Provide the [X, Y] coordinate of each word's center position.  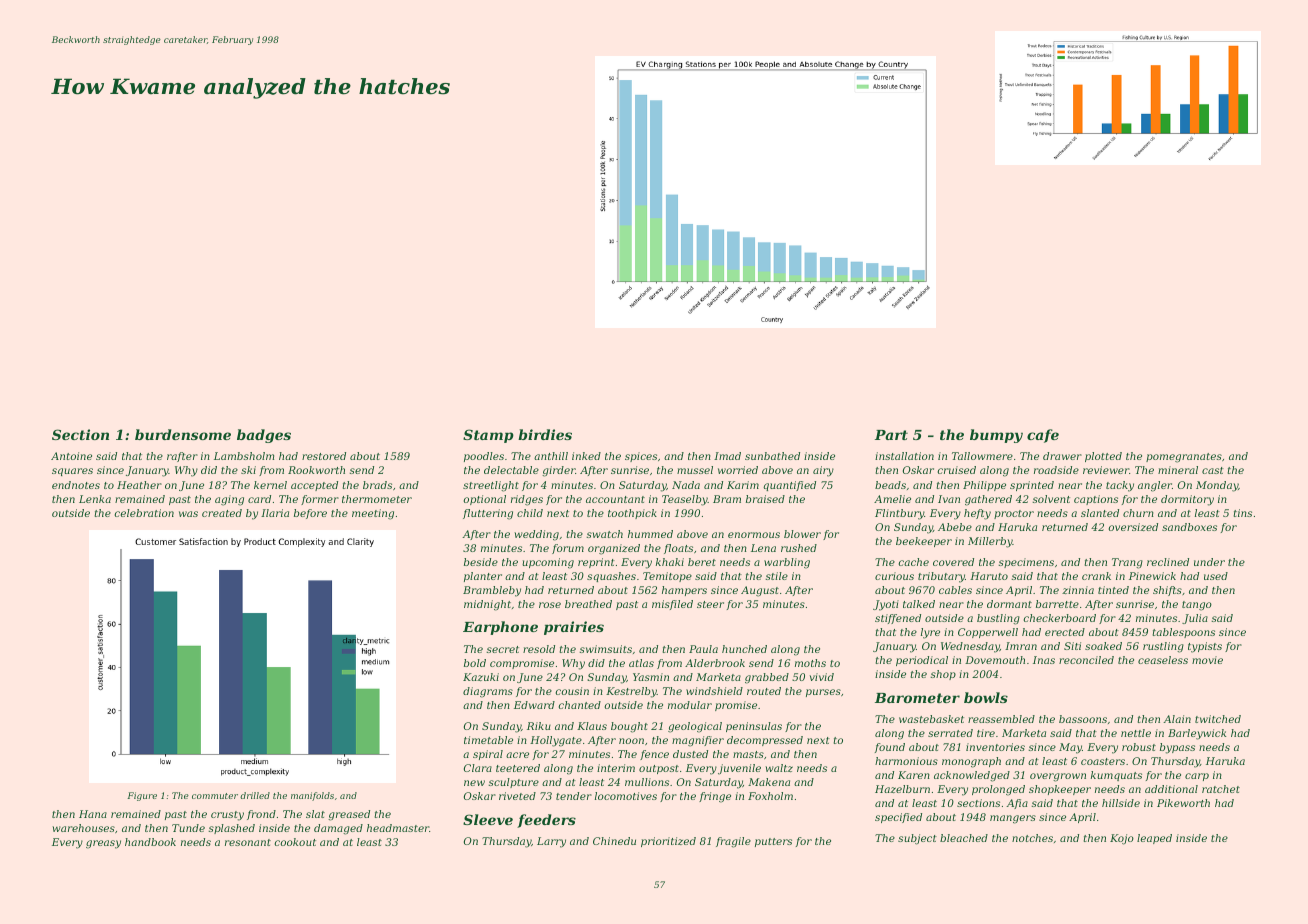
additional [1171, 789]
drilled [255, 795]
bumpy [996, 436]
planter [483, 577]
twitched [1218, 719]
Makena [769, 782]
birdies [545, 434]
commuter [215, 796]
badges [264, 436]
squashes [611, 577]
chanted [580, 705]
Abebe [955, 527]
